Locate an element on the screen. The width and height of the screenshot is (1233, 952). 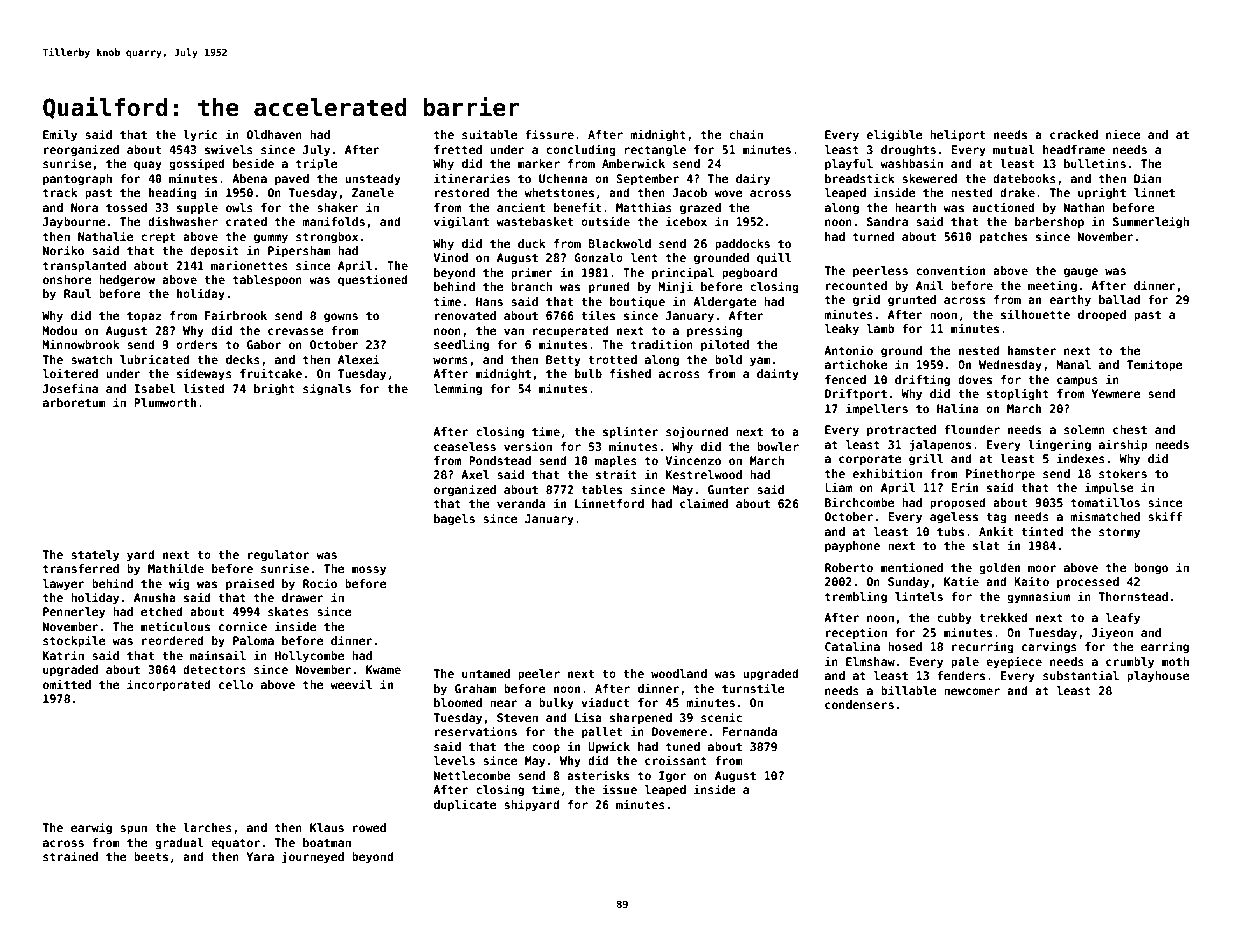
duplicate is located at coordinates (465, 805).
